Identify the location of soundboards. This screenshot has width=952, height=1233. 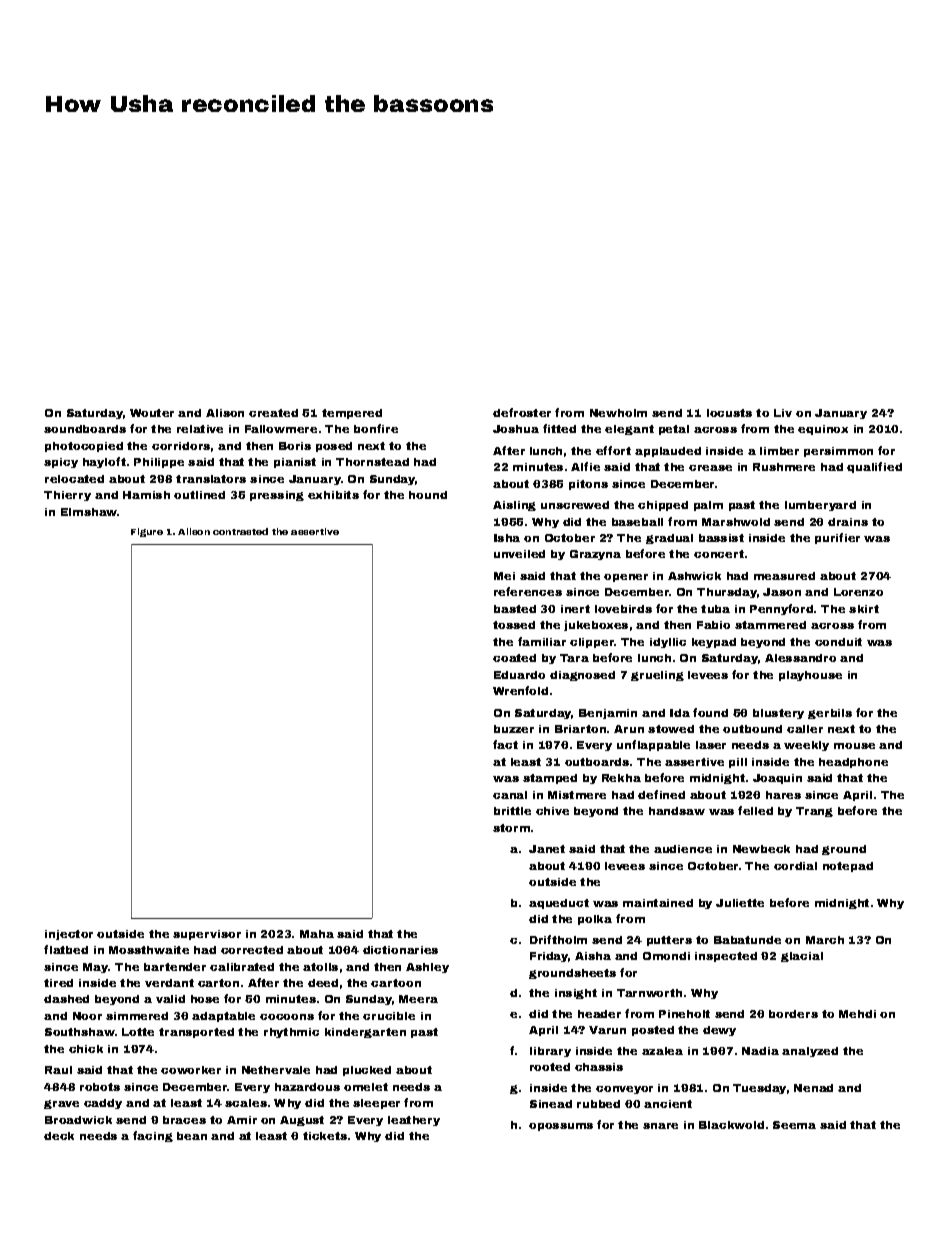
(85, 429).
